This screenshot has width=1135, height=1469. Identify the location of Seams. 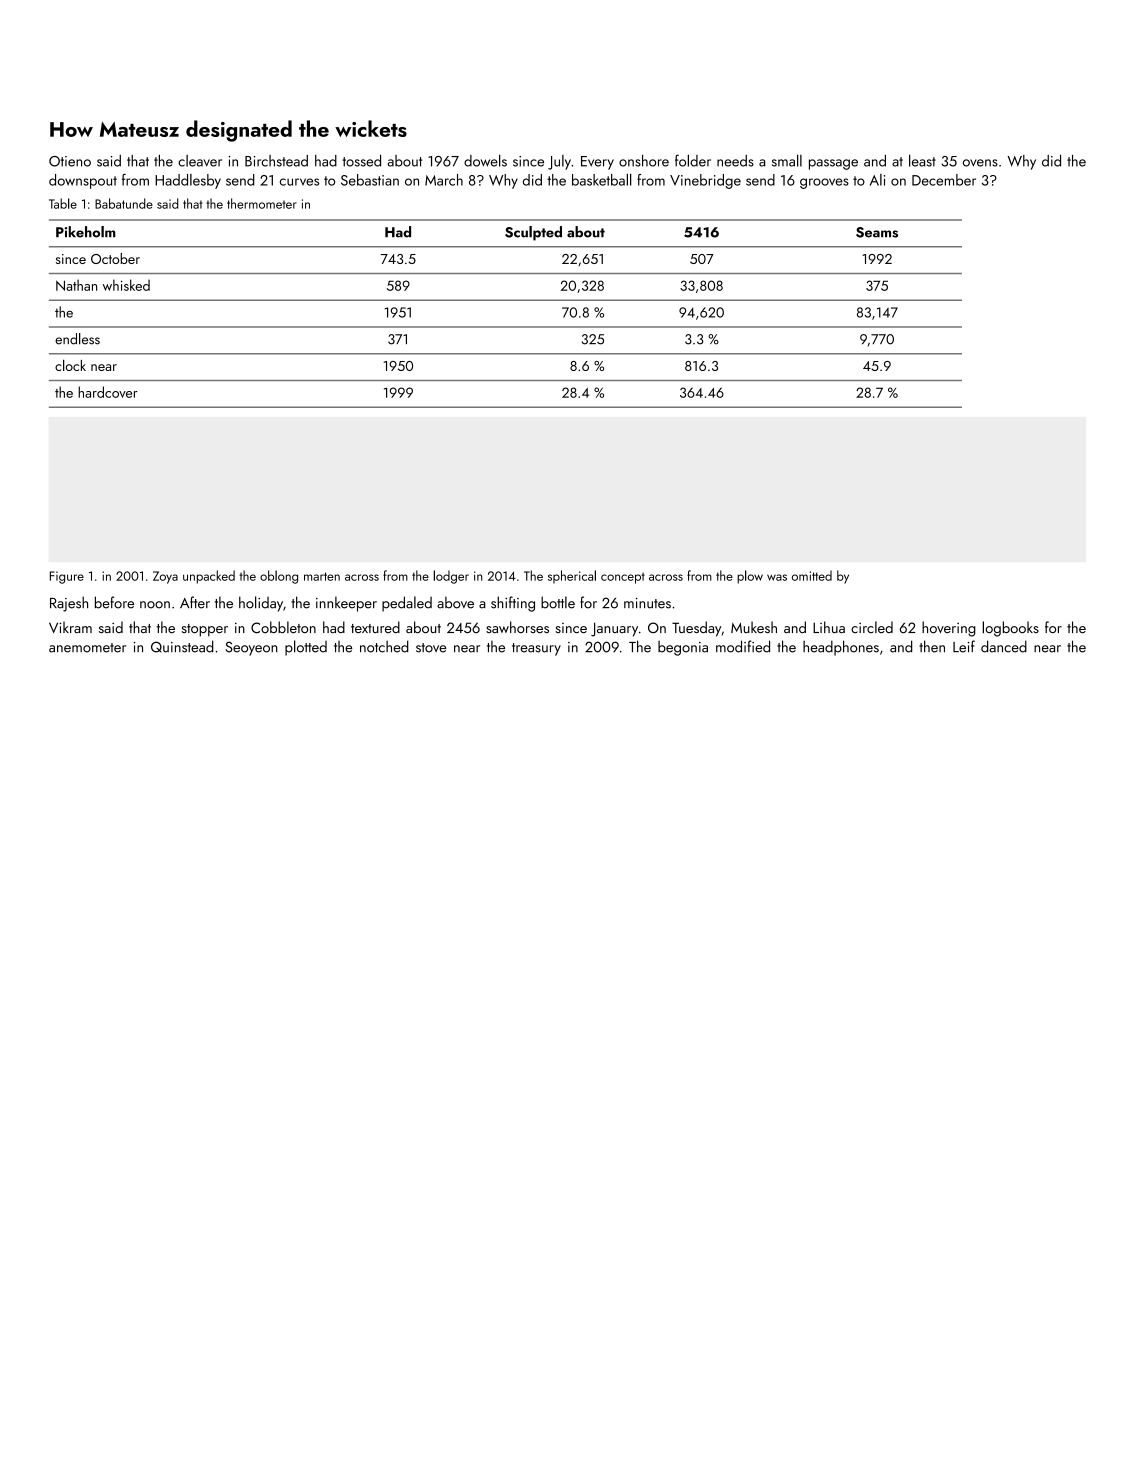
(877, 232).
